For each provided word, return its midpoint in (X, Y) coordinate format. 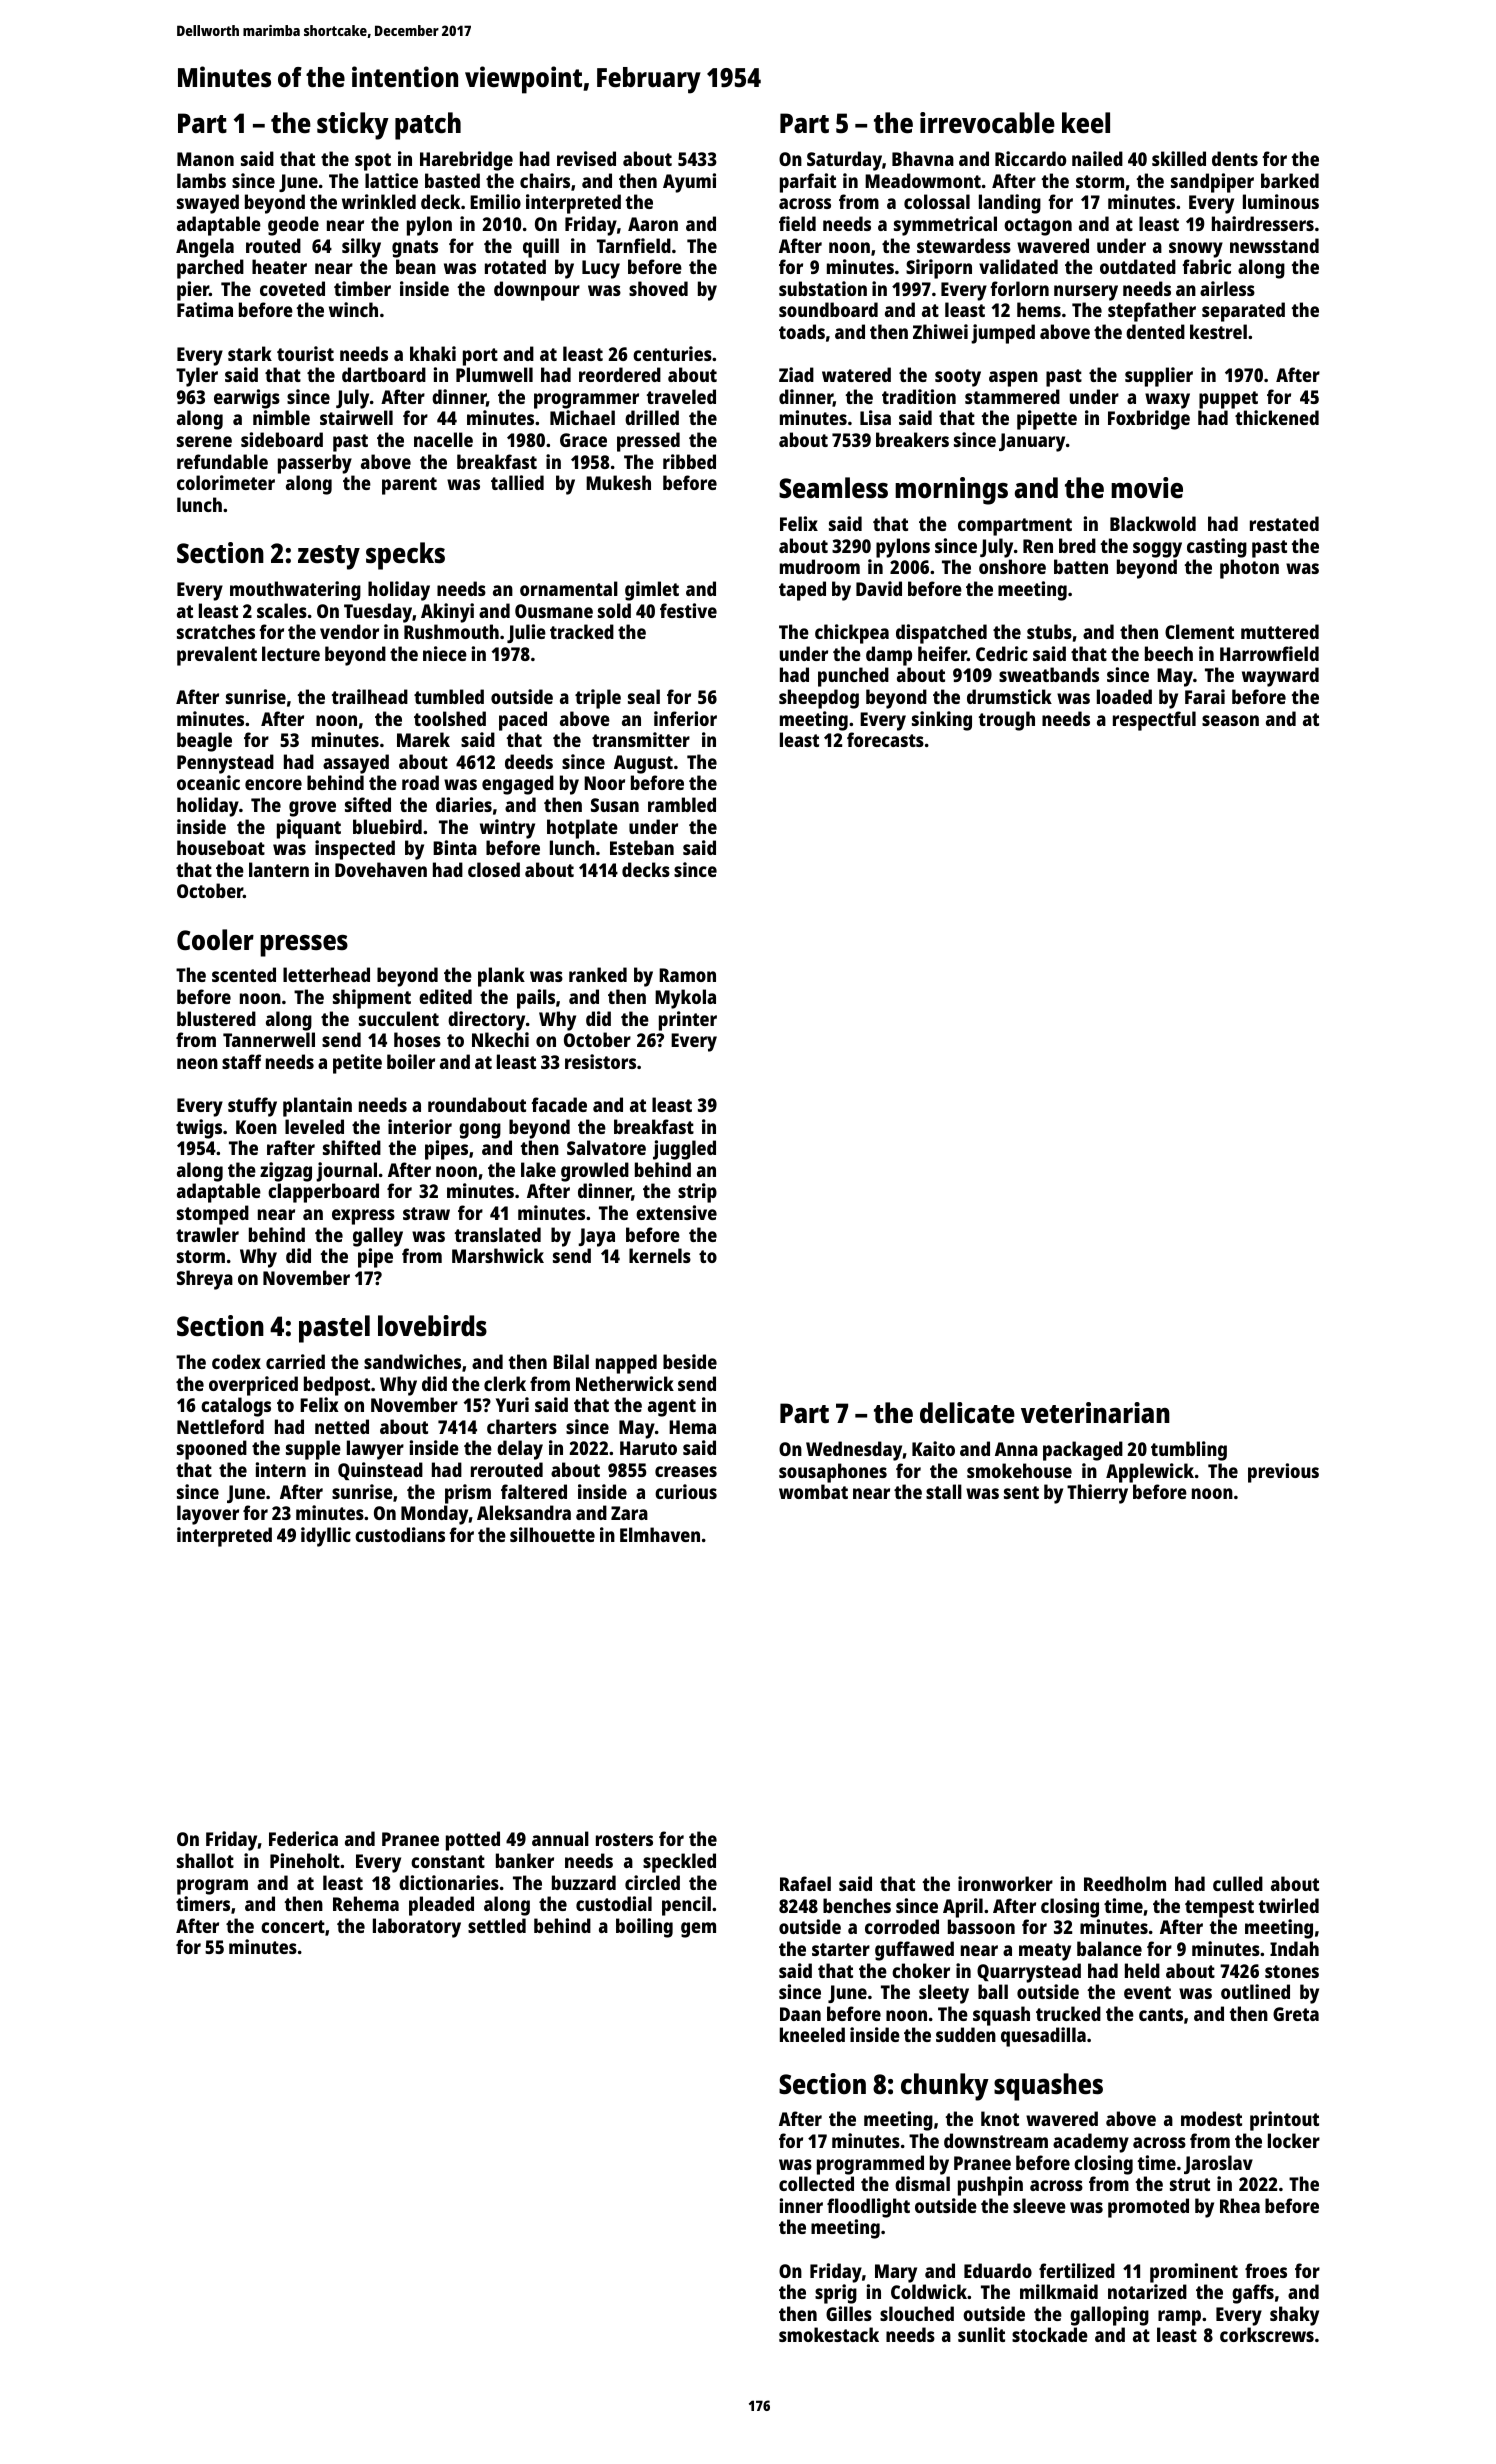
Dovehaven (381, 869)
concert (293, 1926)
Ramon (687, 975)
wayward (1280, 677)
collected (816, 2183)
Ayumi (689, 183)
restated (1284, 523)
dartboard (384, 374)
